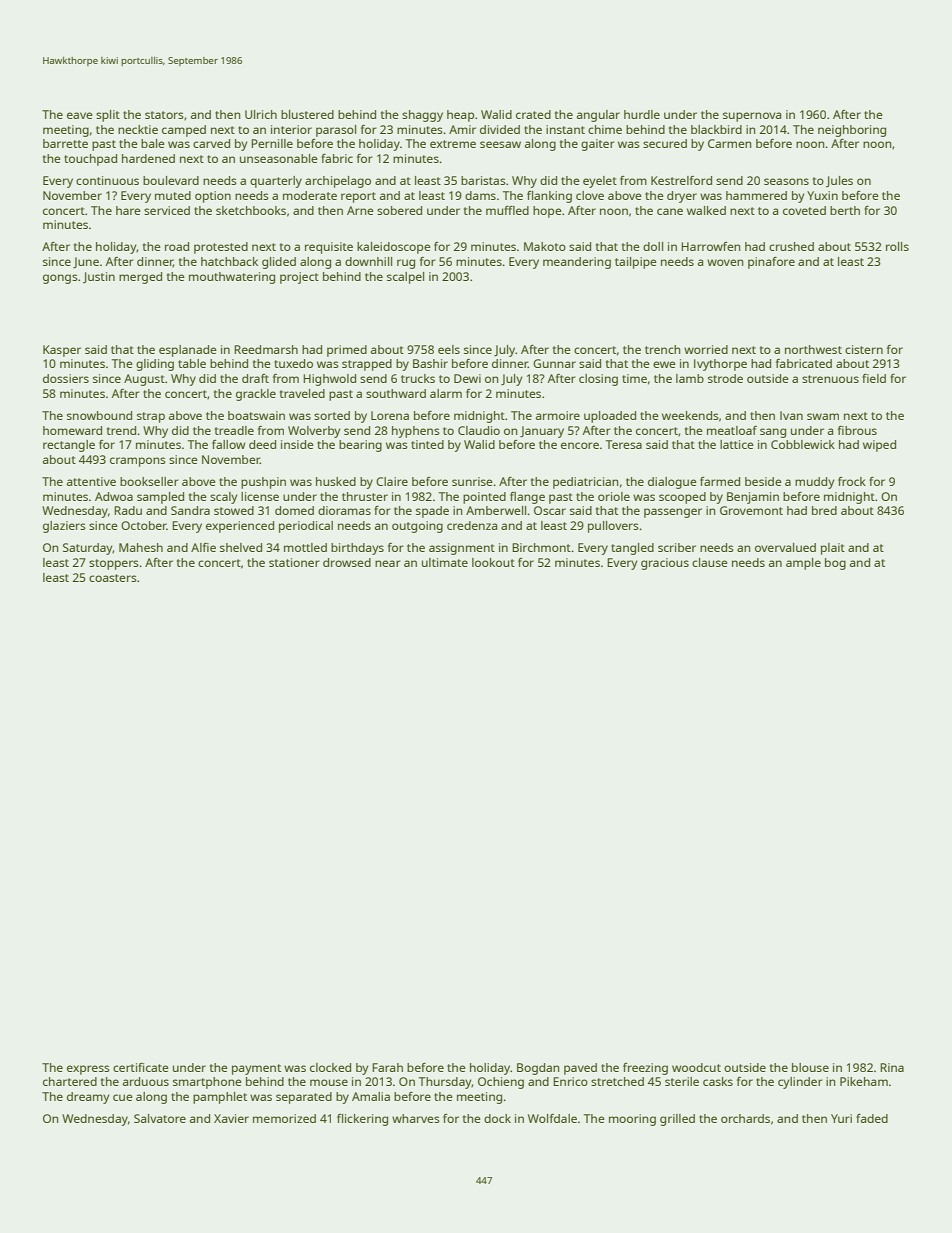 The height and width of the image is (1233, 952). What do you see at coordinates (852, 131) in the image?
I see `neighboring` at bounding box center [852, 131].
